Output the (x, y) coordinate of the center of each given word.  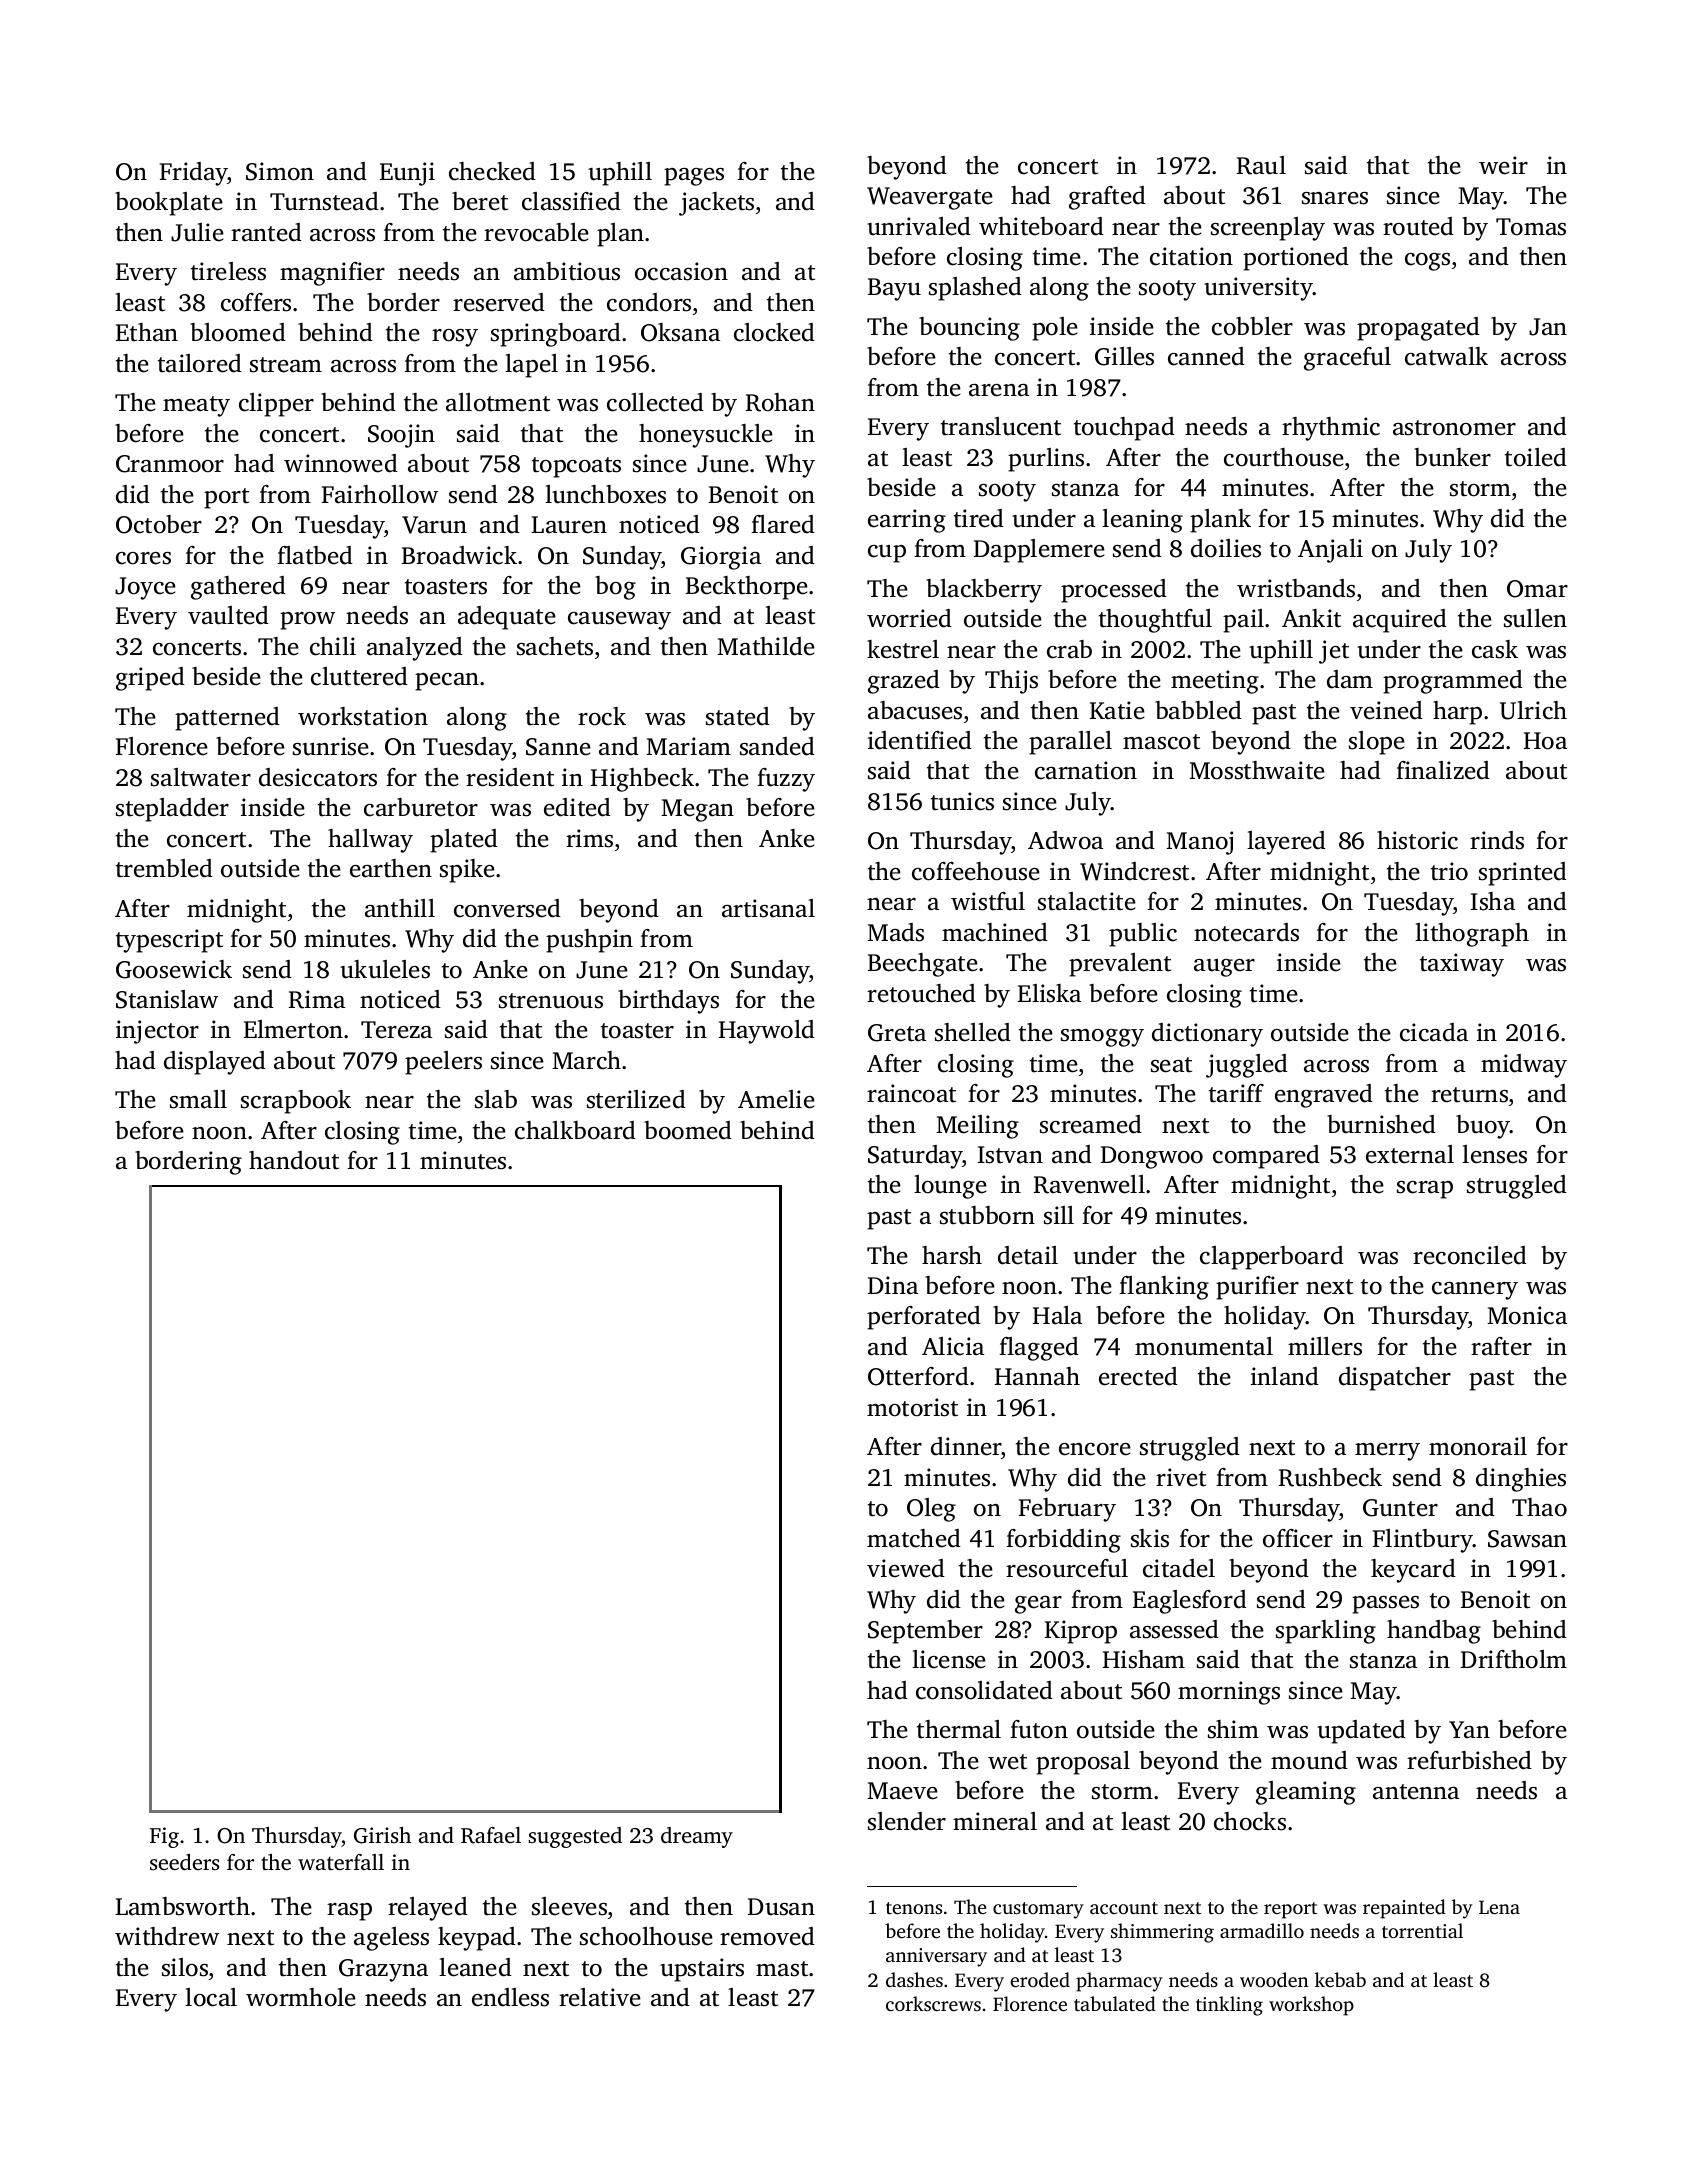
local (211, 1997)
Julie (197, 232)
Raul (1261, 165)
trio (1449, 871)
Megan (697, 810)
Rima (317, 999)
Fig (164, 1837)
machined (995, 932)
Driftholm (1514, 1659)
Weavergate (930, 198)
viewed (906, 1568)
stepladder (172, 810)
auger (1224, 968)
